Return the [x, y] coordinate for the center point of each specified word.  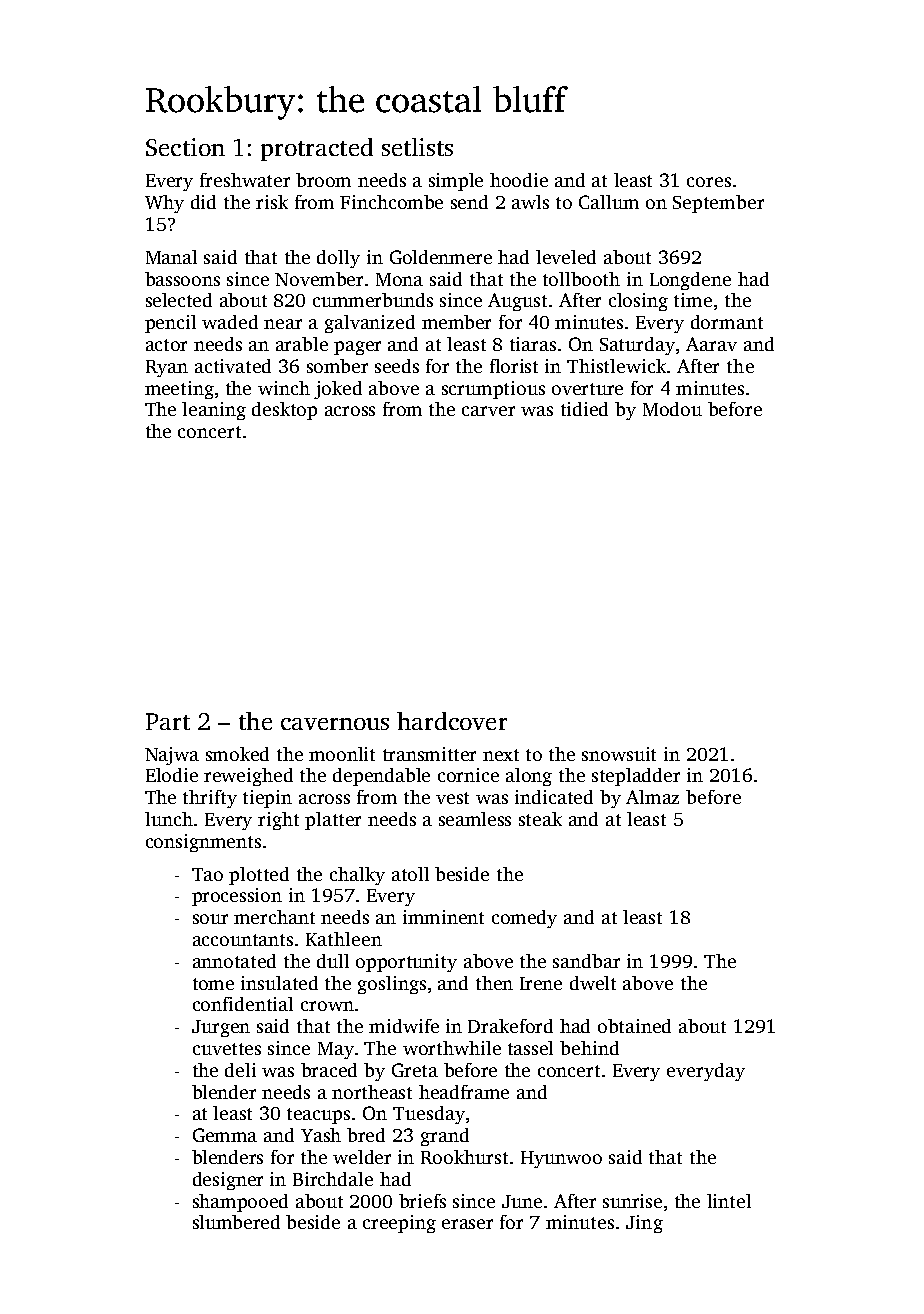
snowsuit [619, 754]
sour [210, 919]
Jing [644, 1224]
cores [709, 182]
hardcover [452, 721]
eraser [467, 1224]
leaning [214, 411]
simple [456, 182]
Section [185, 147]
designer [228, 1181]
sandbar [586, 961]
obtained [634, 1026]
